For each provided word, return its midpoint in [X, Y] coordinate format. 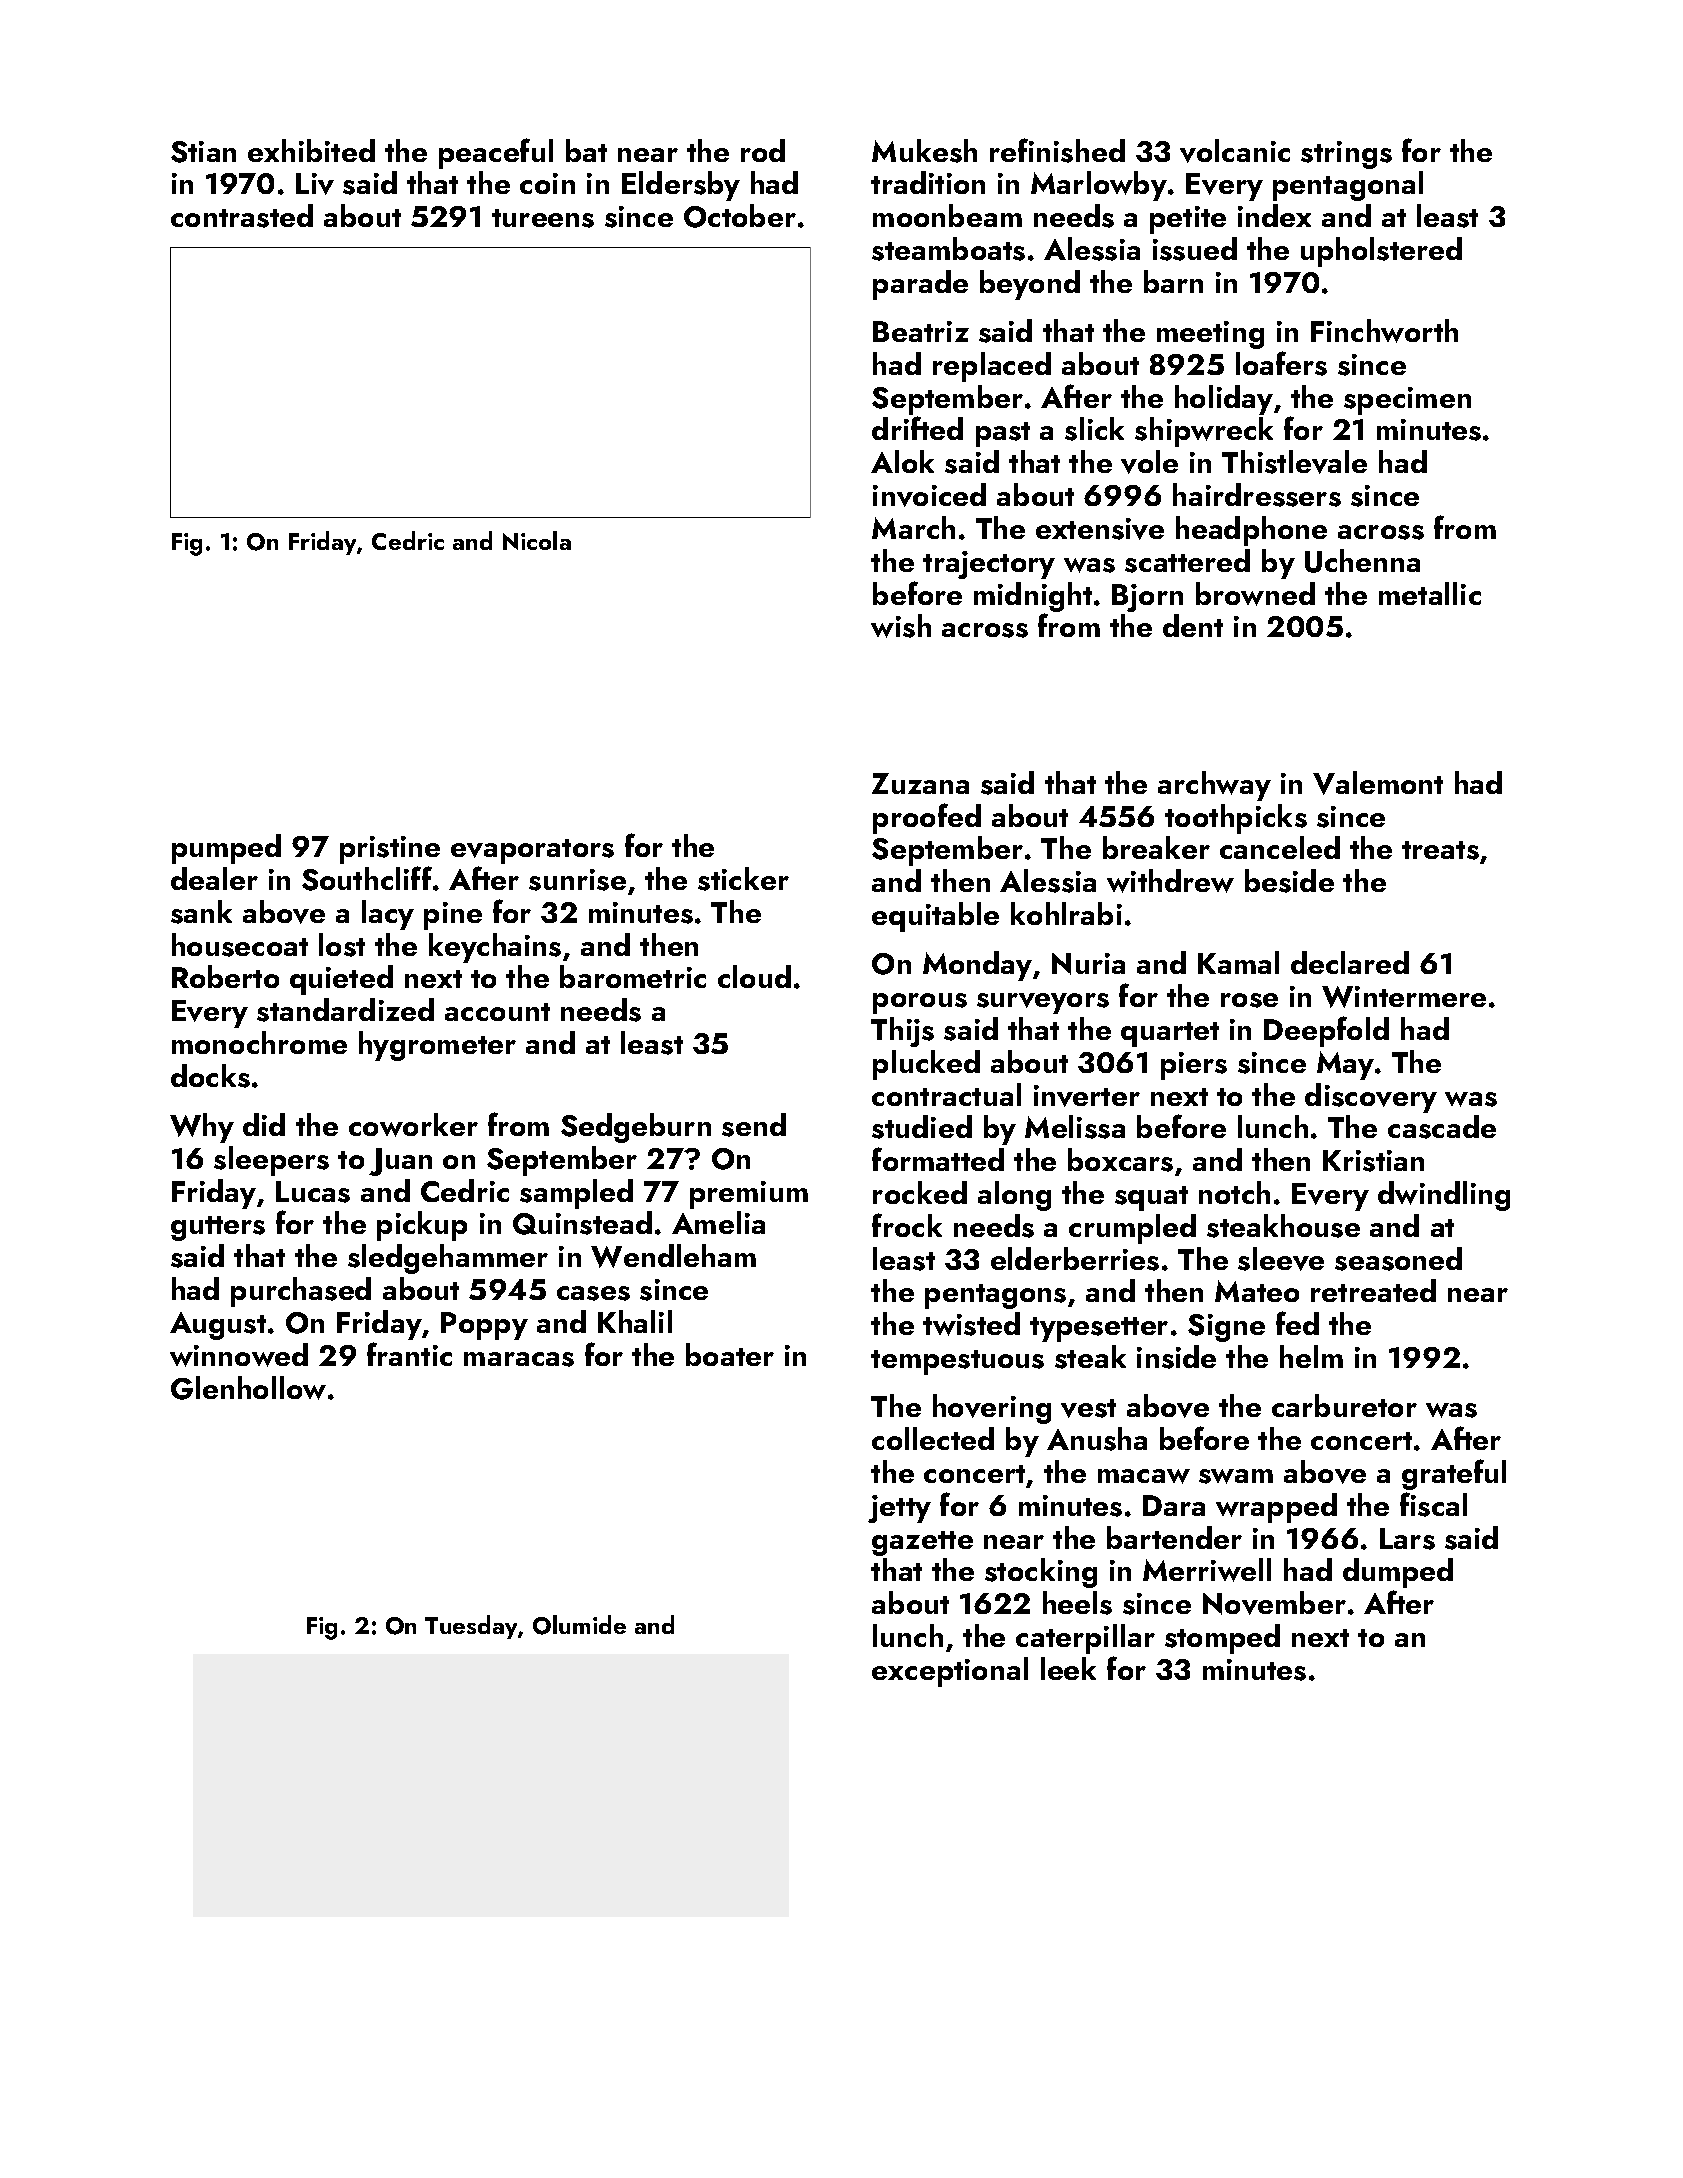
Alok [902, 461]
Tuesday [471, 1627]
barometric [633, 976]
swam [1236, 1476]
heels [1077, 1603]
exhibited [311, 150]
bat [586, 150]
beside [1289, 881]
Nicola [537, 540]
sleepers [271, 1161]
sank [201, 912]
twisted [971, 1324]
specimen [1407, 401]
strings [1346, 155]
